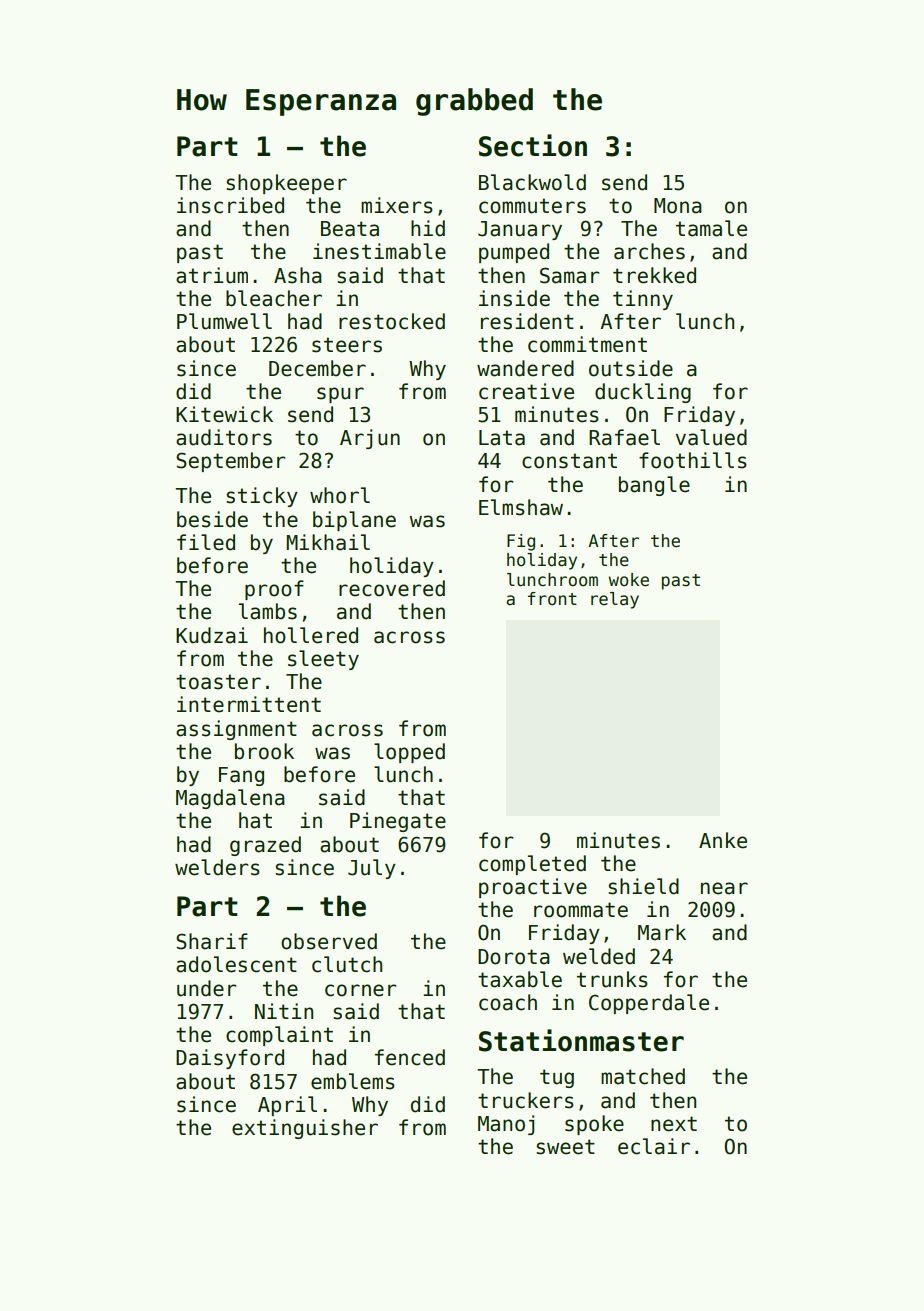 This image has height=1311, width=924. What do you see at coordinates (372, 869) in the image?
I see `July` at bounding box center [372, 869].
